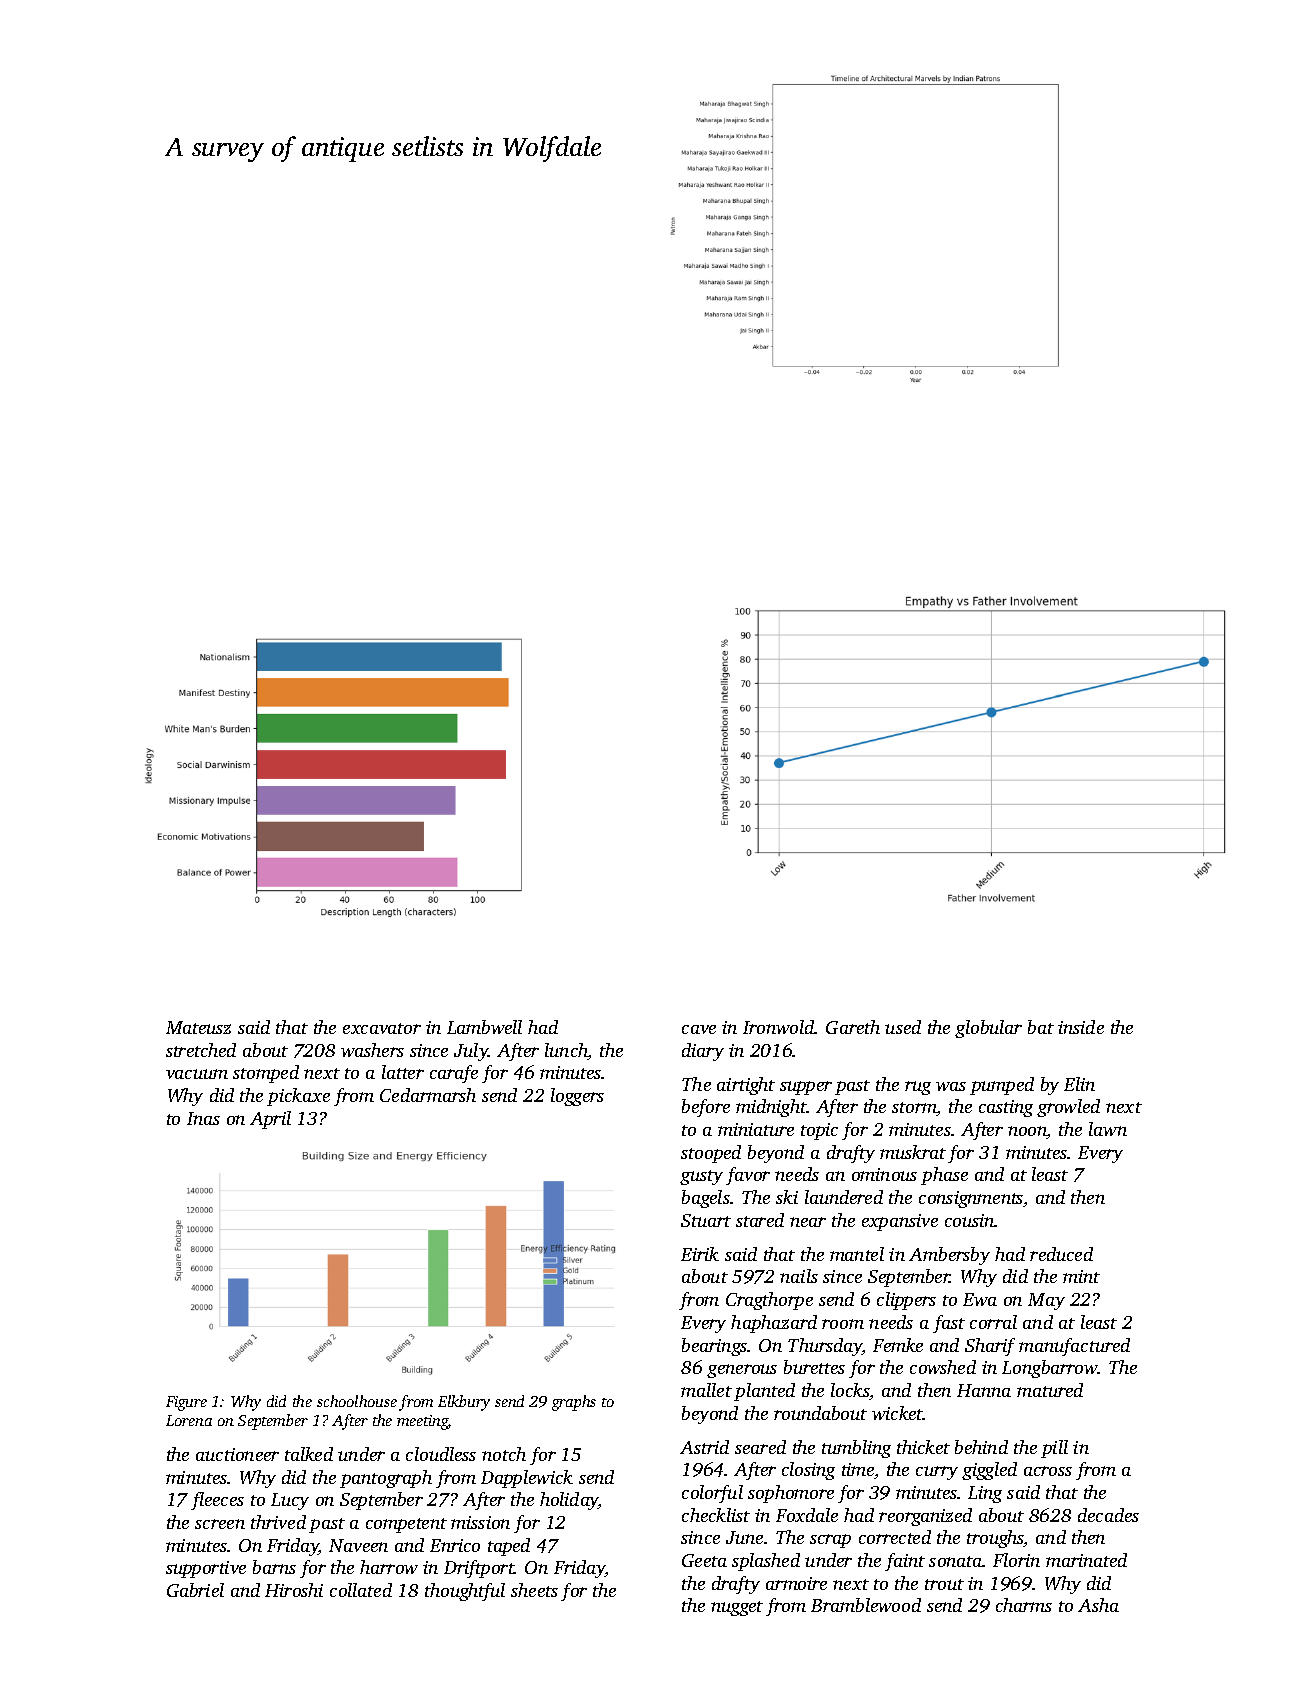 The height and width of the screenshot is (1691, 1307). I want to click on locks, so click(850, 1391).
